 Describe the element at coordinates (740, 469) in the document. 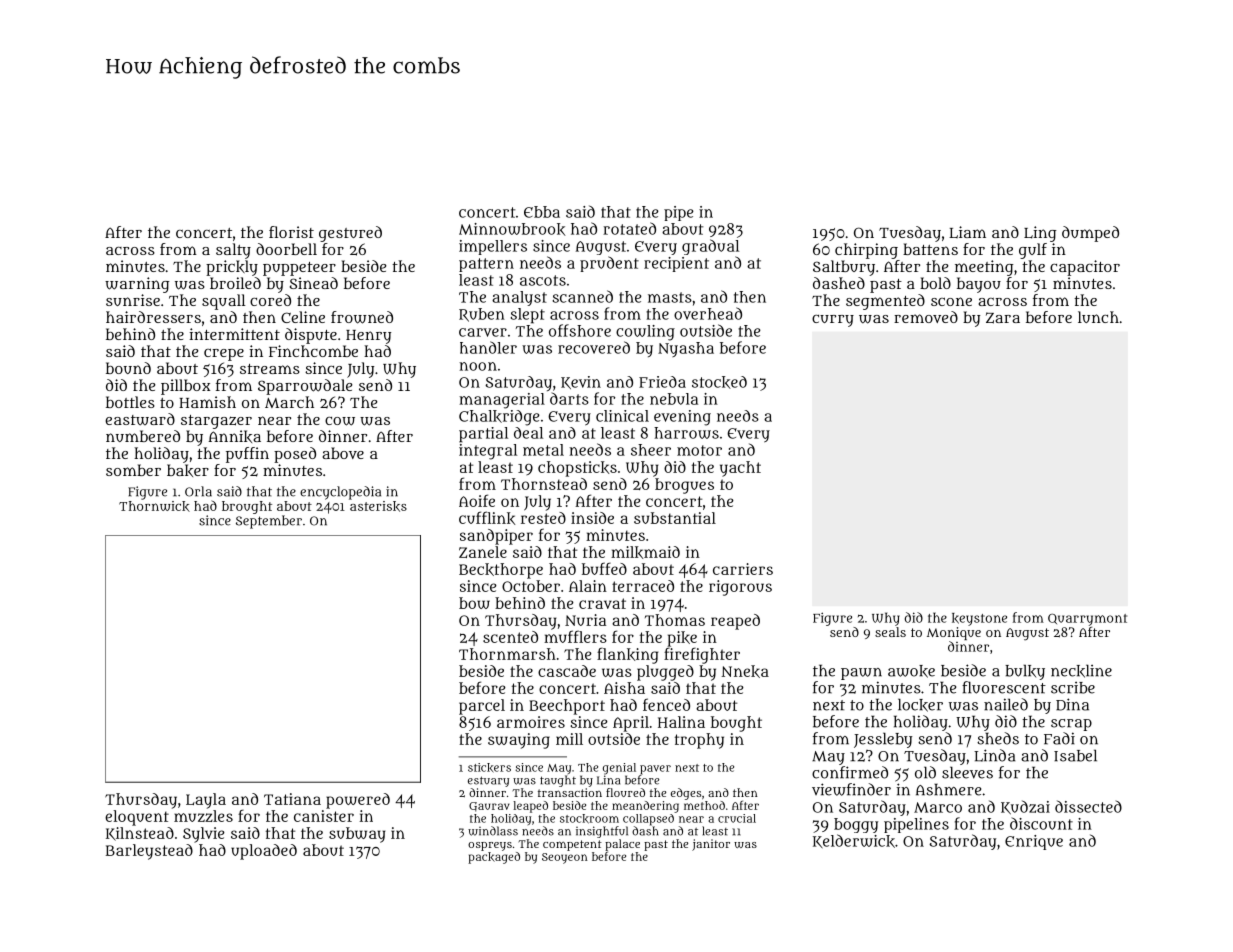

I see `yacht` at that location.
